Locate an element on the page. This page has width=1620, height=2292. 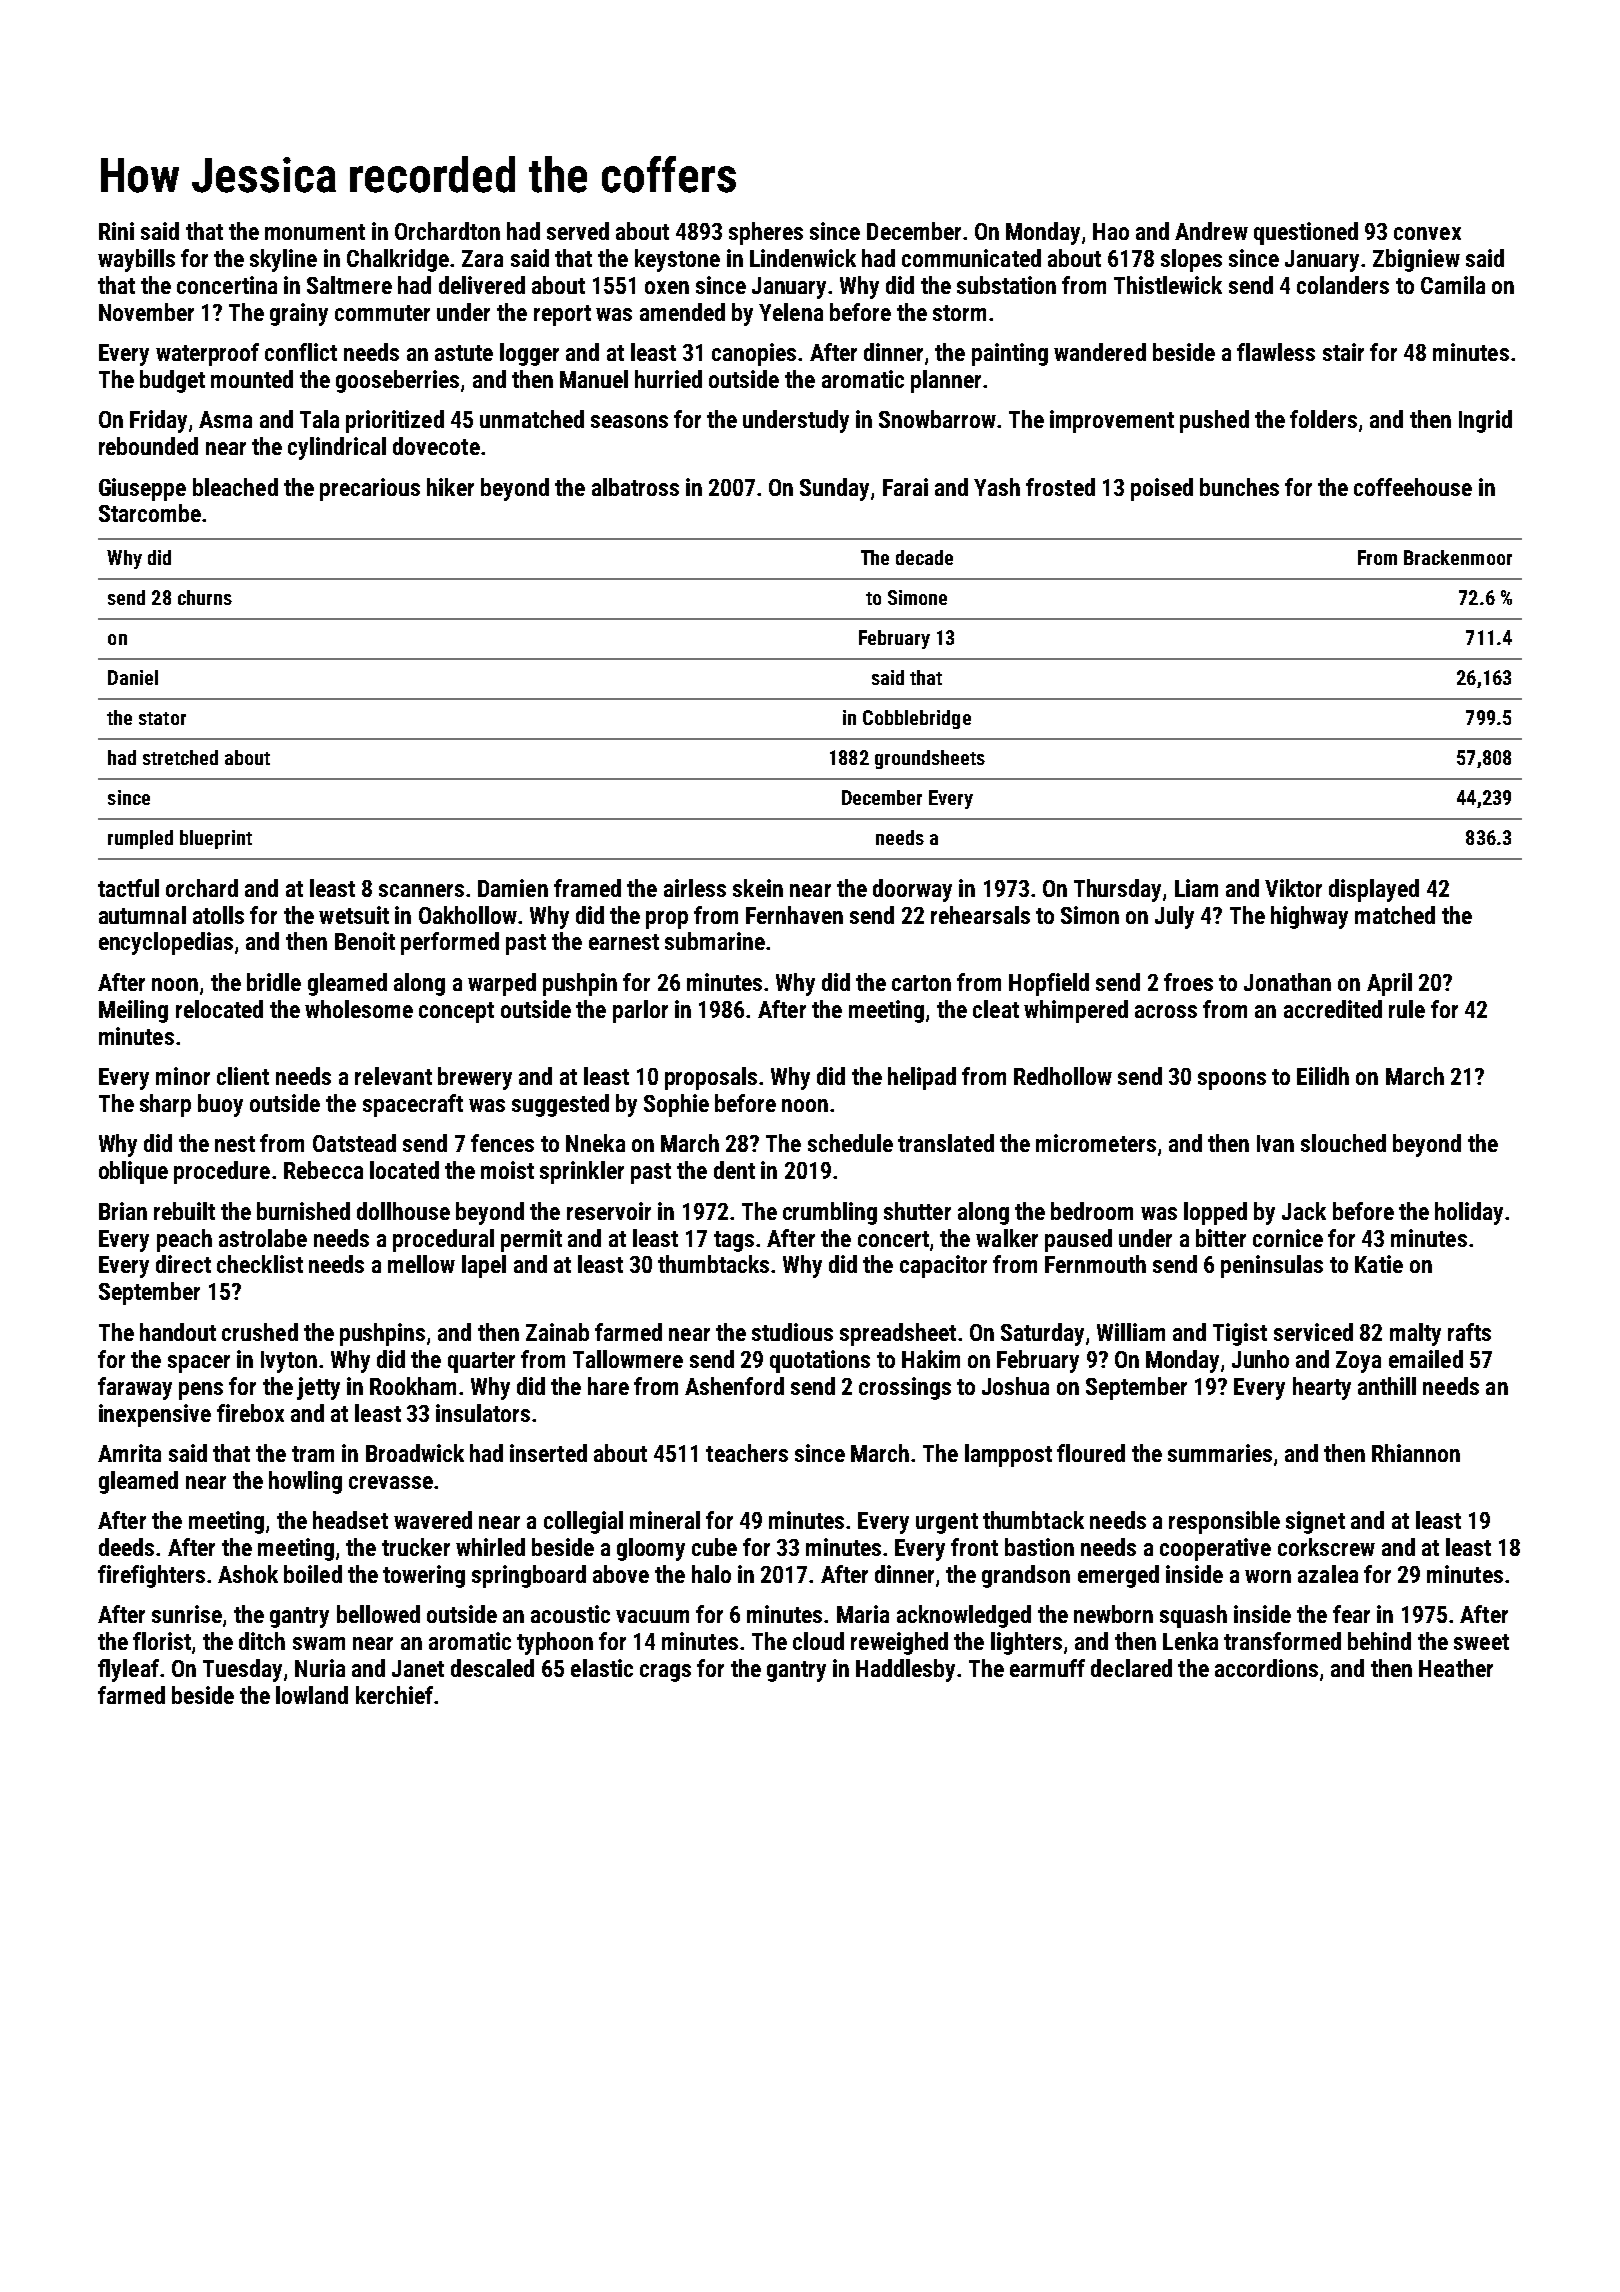
served is located at coordinates (578, 231).
